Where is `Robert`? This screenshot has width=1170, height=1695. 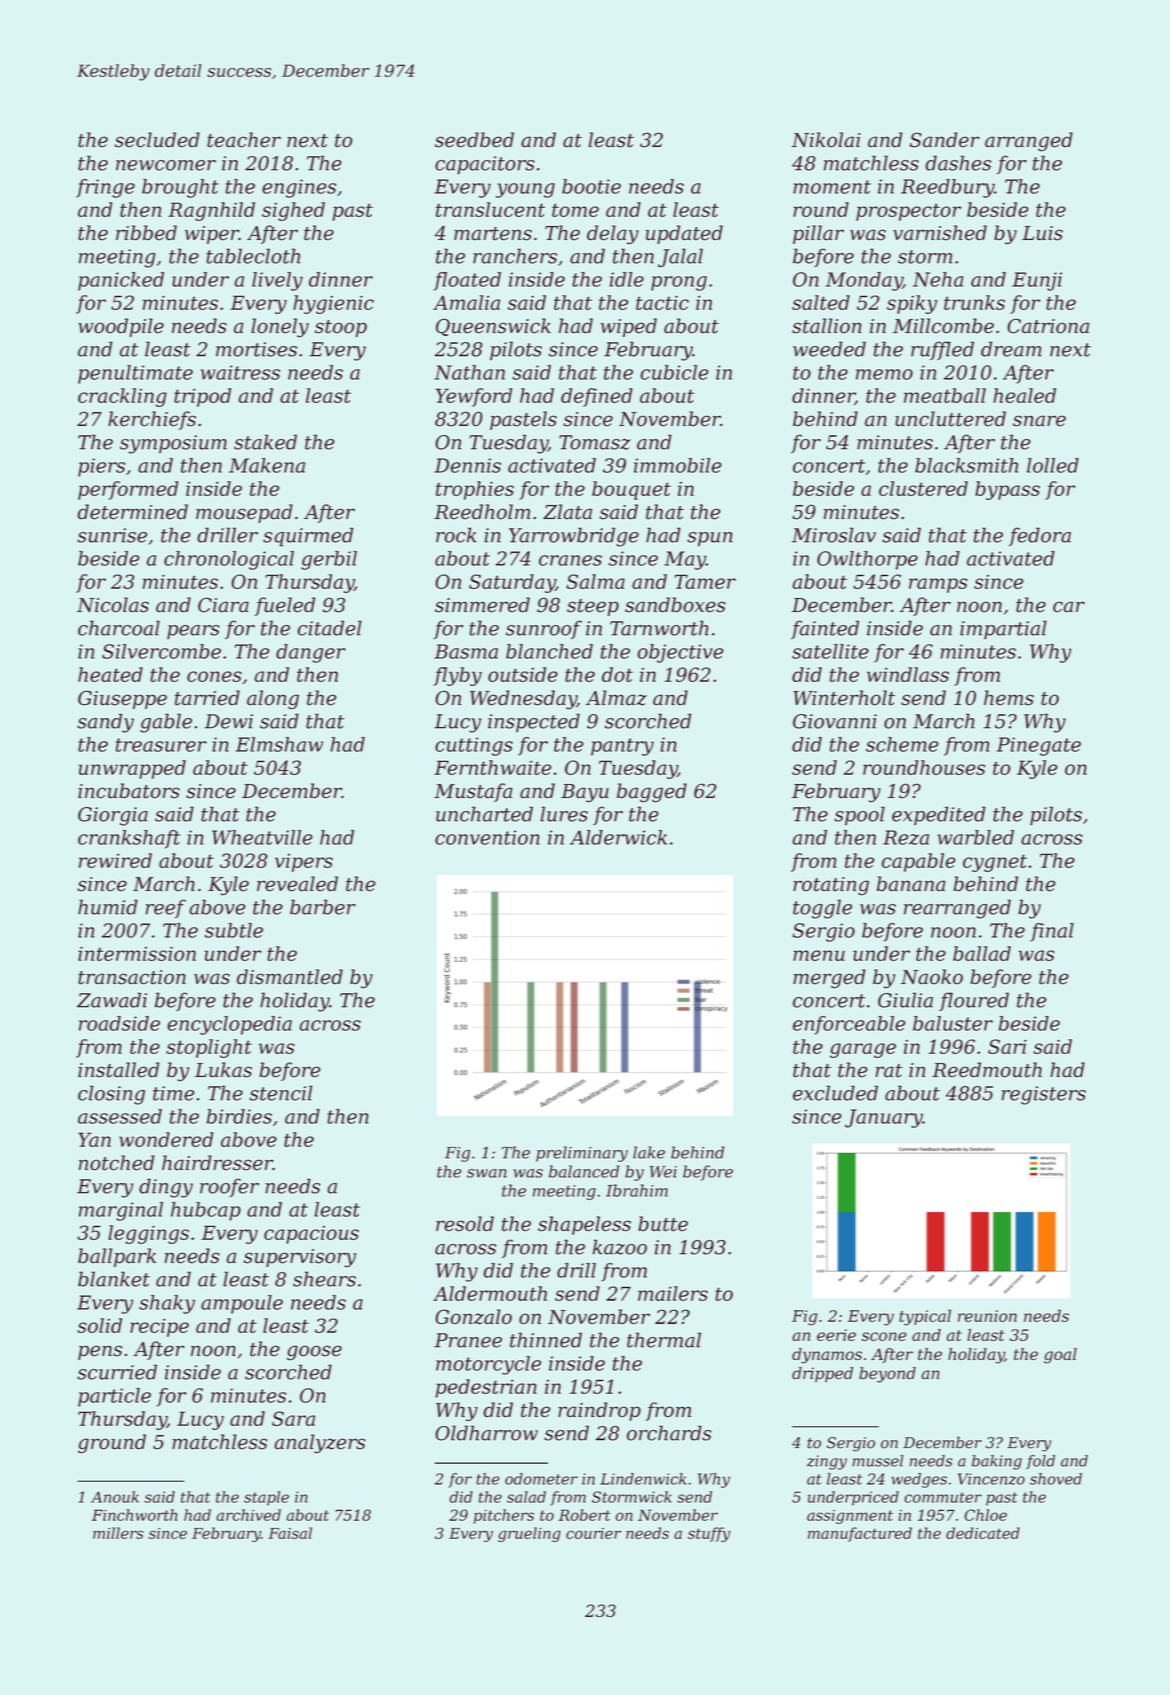 Robert is located at coordinates (585, 1515).
